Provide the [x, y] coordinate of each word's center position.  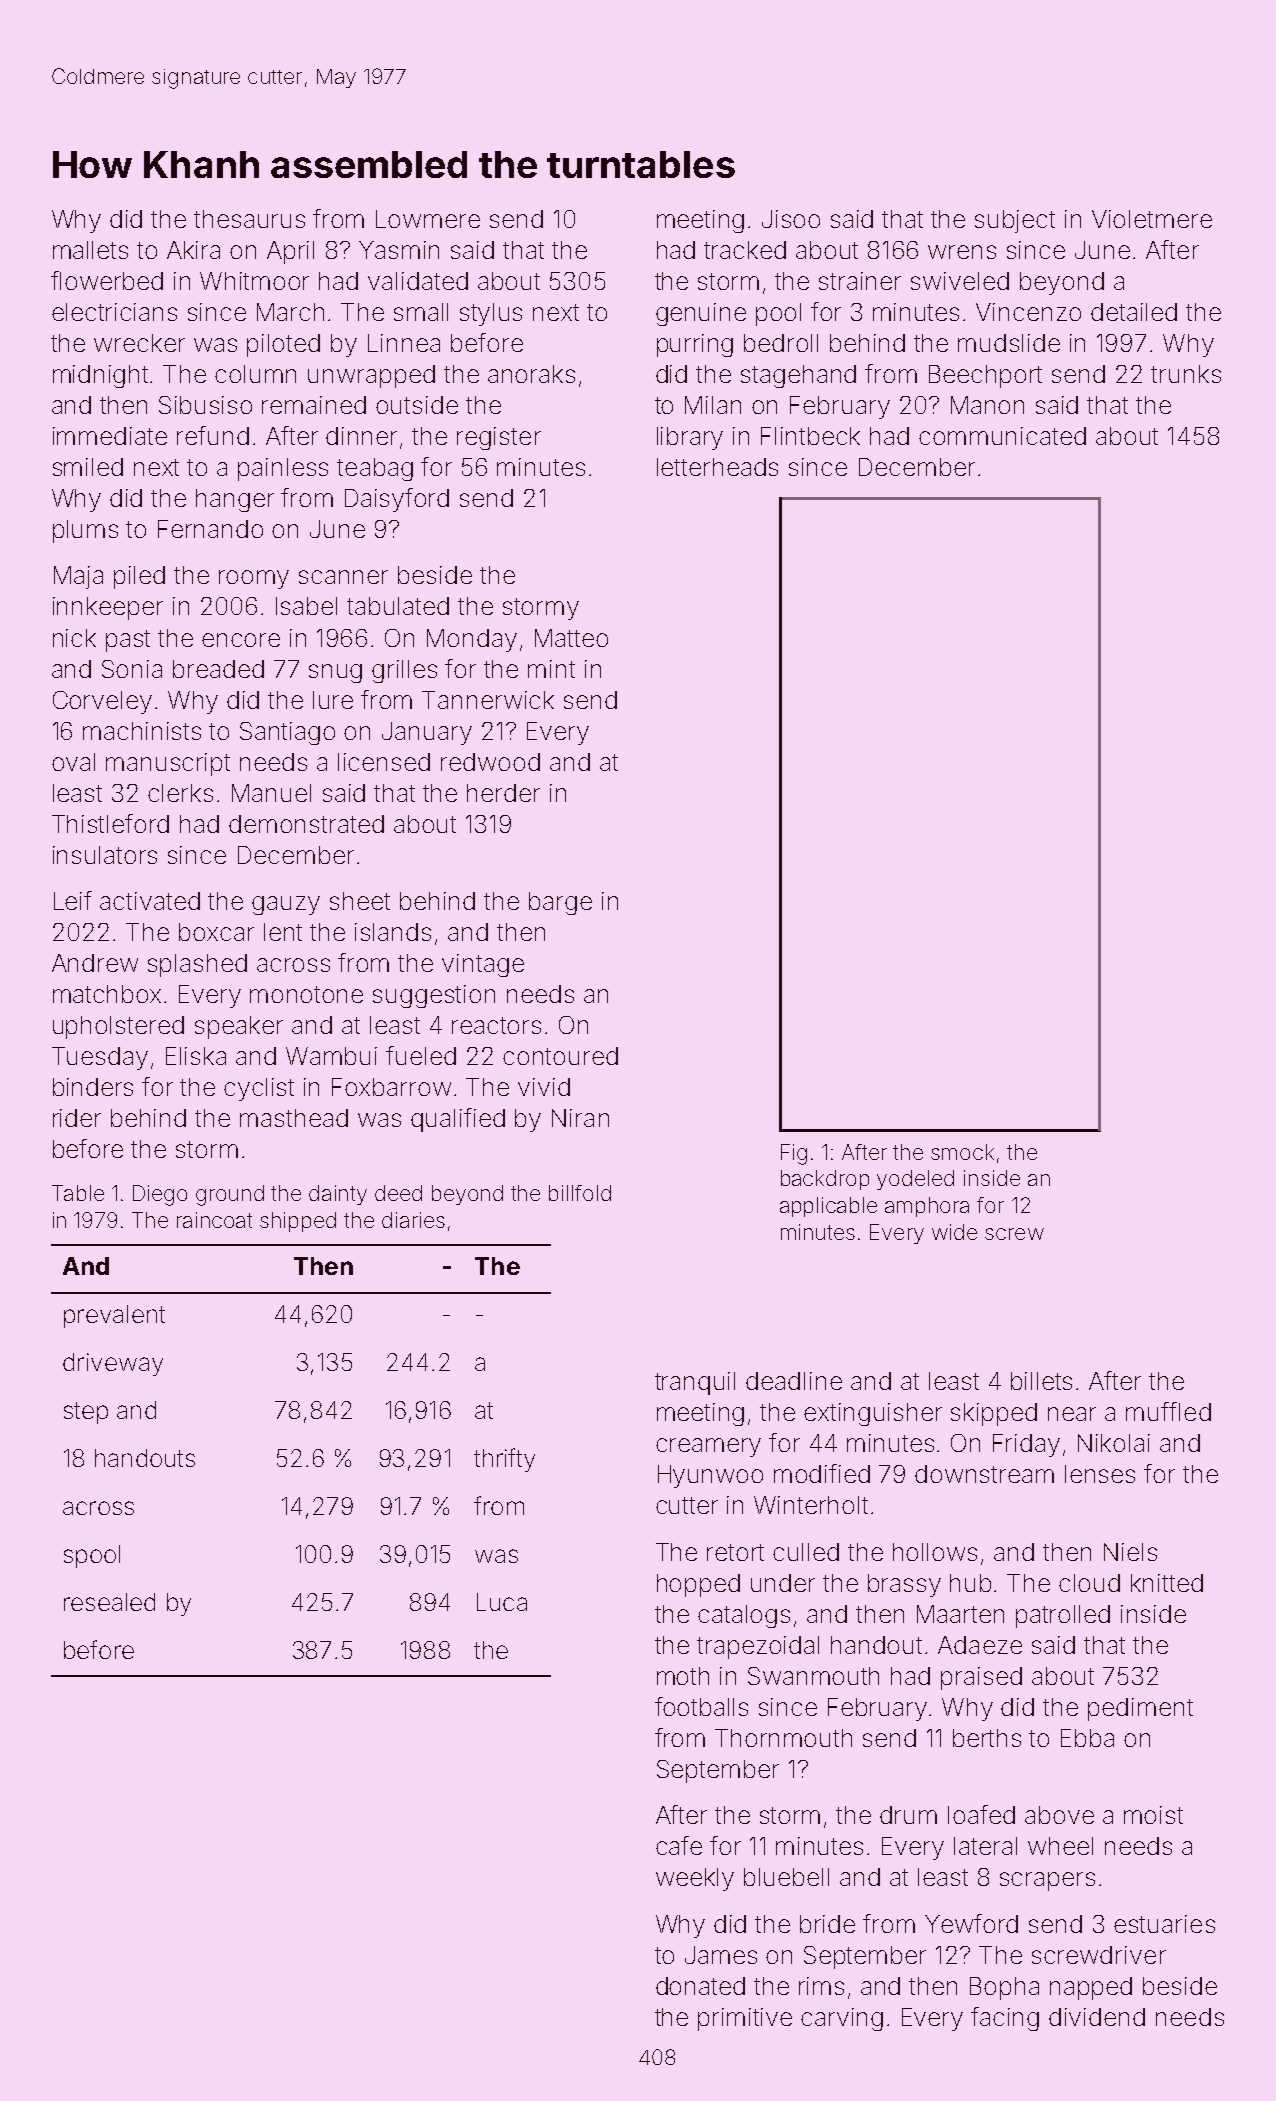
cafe [679, 1845]
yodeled [915, 1180]
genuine [701, 314]
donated [700, 1986]
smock [962, 1152]
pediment [1140, 1709]
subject [1015, 221]
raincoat [214, 1220]
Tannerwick [488, 700]
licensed [384, 762]
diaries [413, 1220]
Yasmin [399, 250]
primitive [745, 2019]
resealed [109, 1602]
